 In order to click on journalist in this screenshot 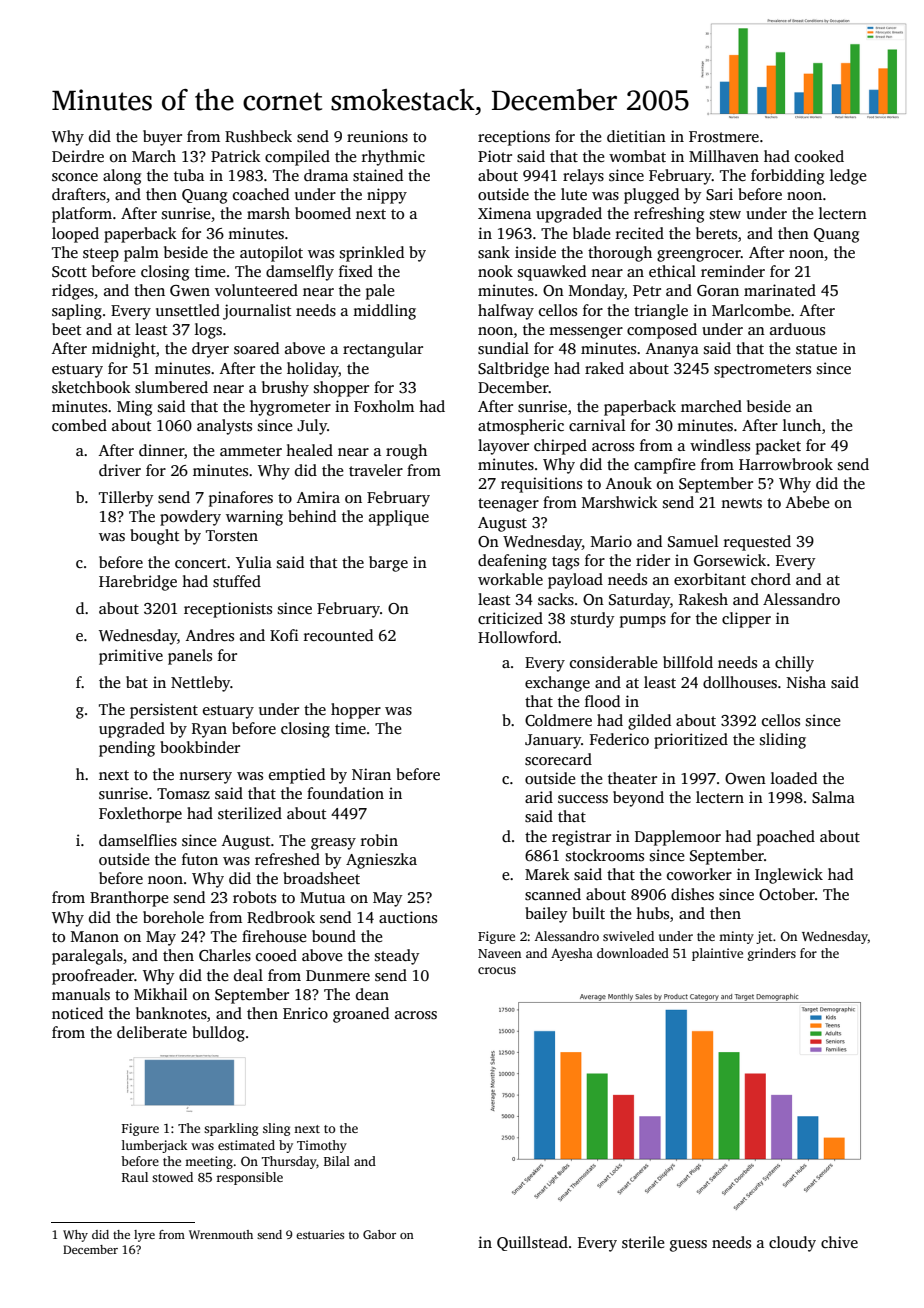, I will do `click(257, 312)`.
